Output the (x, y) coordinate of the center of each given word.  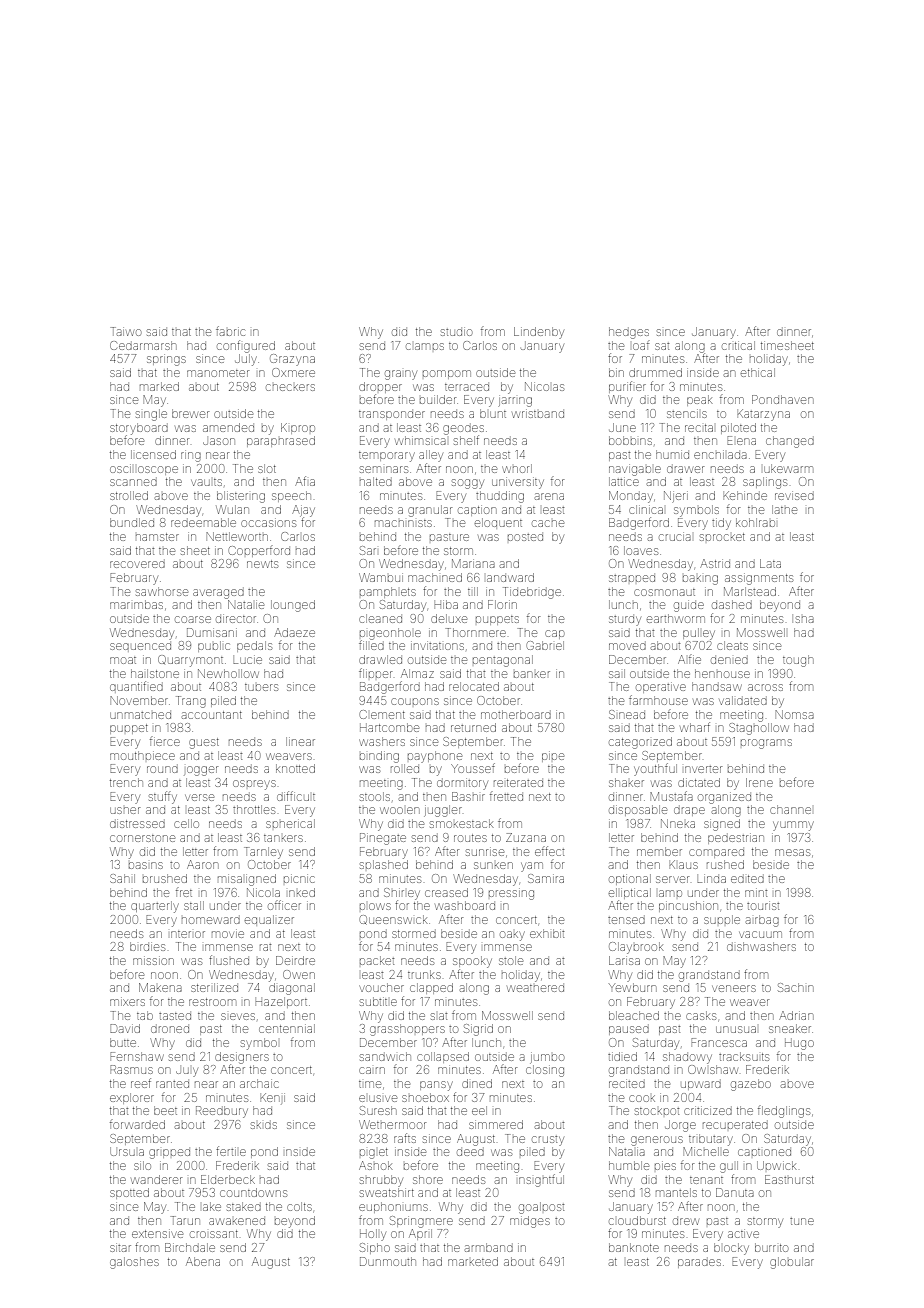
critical (738, 345)
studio (456, 332)
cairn (372, 1070)
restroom (212, 1002)
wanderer (156, 1179)
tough (798, 661)
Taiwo (126, 331)
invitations (437, 646)
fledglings (784, 1112)
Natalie (246, 604)
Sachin (795, 987)
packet (377, 960)
